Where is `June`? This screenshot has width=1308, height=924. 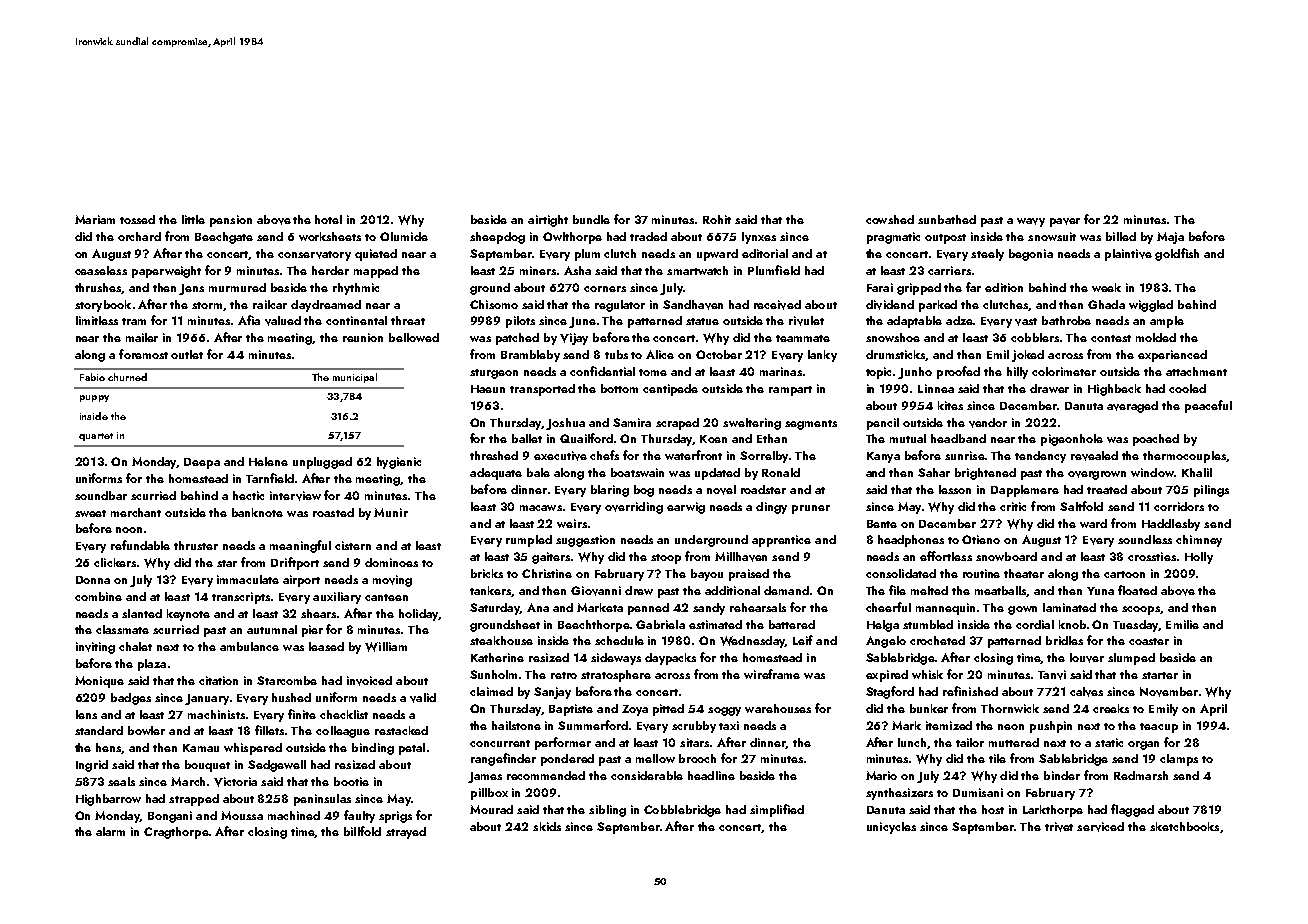
June is located at coordinates (582, 322).
